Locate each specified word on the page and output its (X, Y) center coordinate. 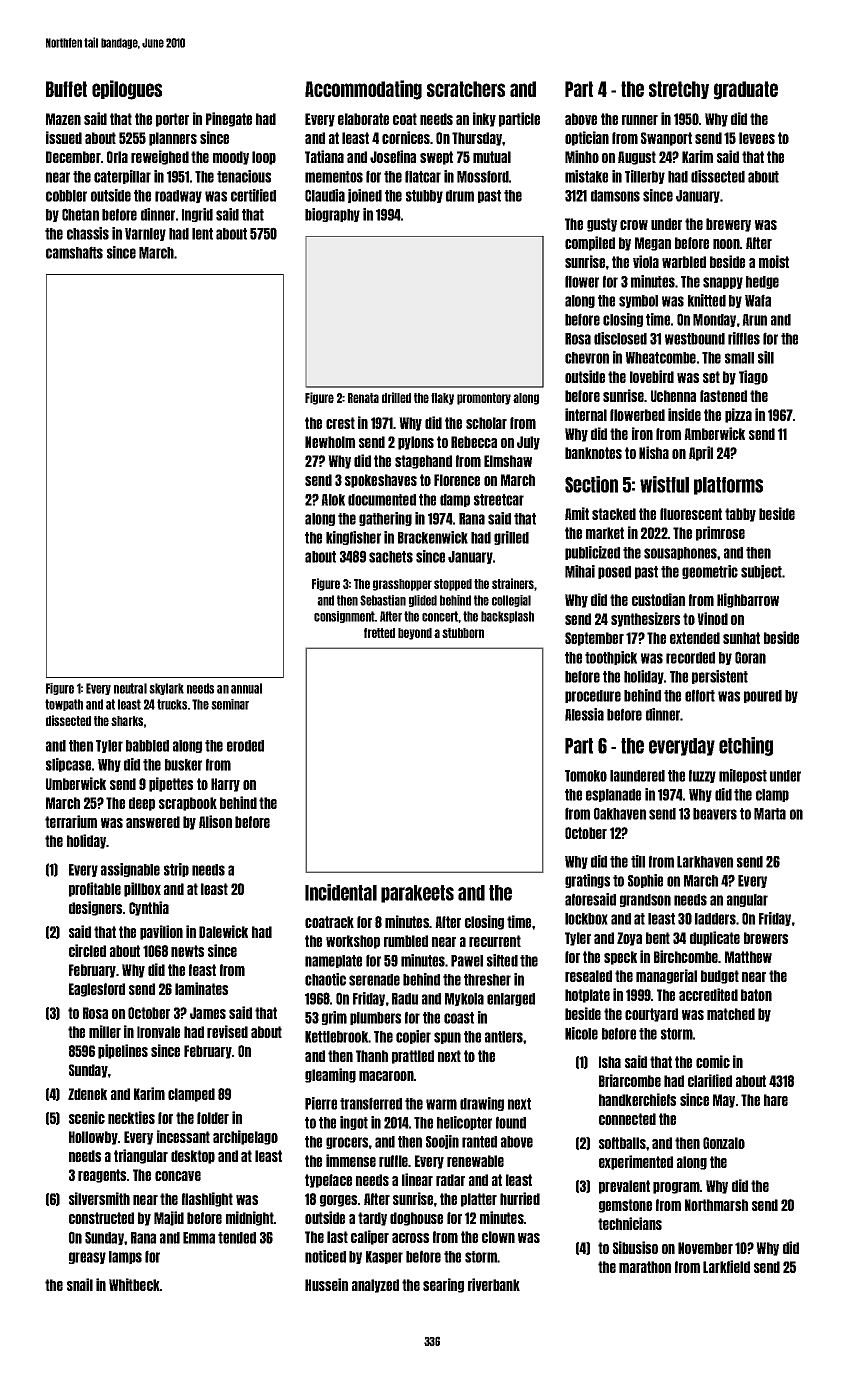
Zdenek (87, 1094)
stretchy (679, 90)
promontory (484, 399)
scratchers (466, 89)
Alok (333, 500)
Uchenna (673, 396)
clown (498, 1237)
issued (64, 137)
